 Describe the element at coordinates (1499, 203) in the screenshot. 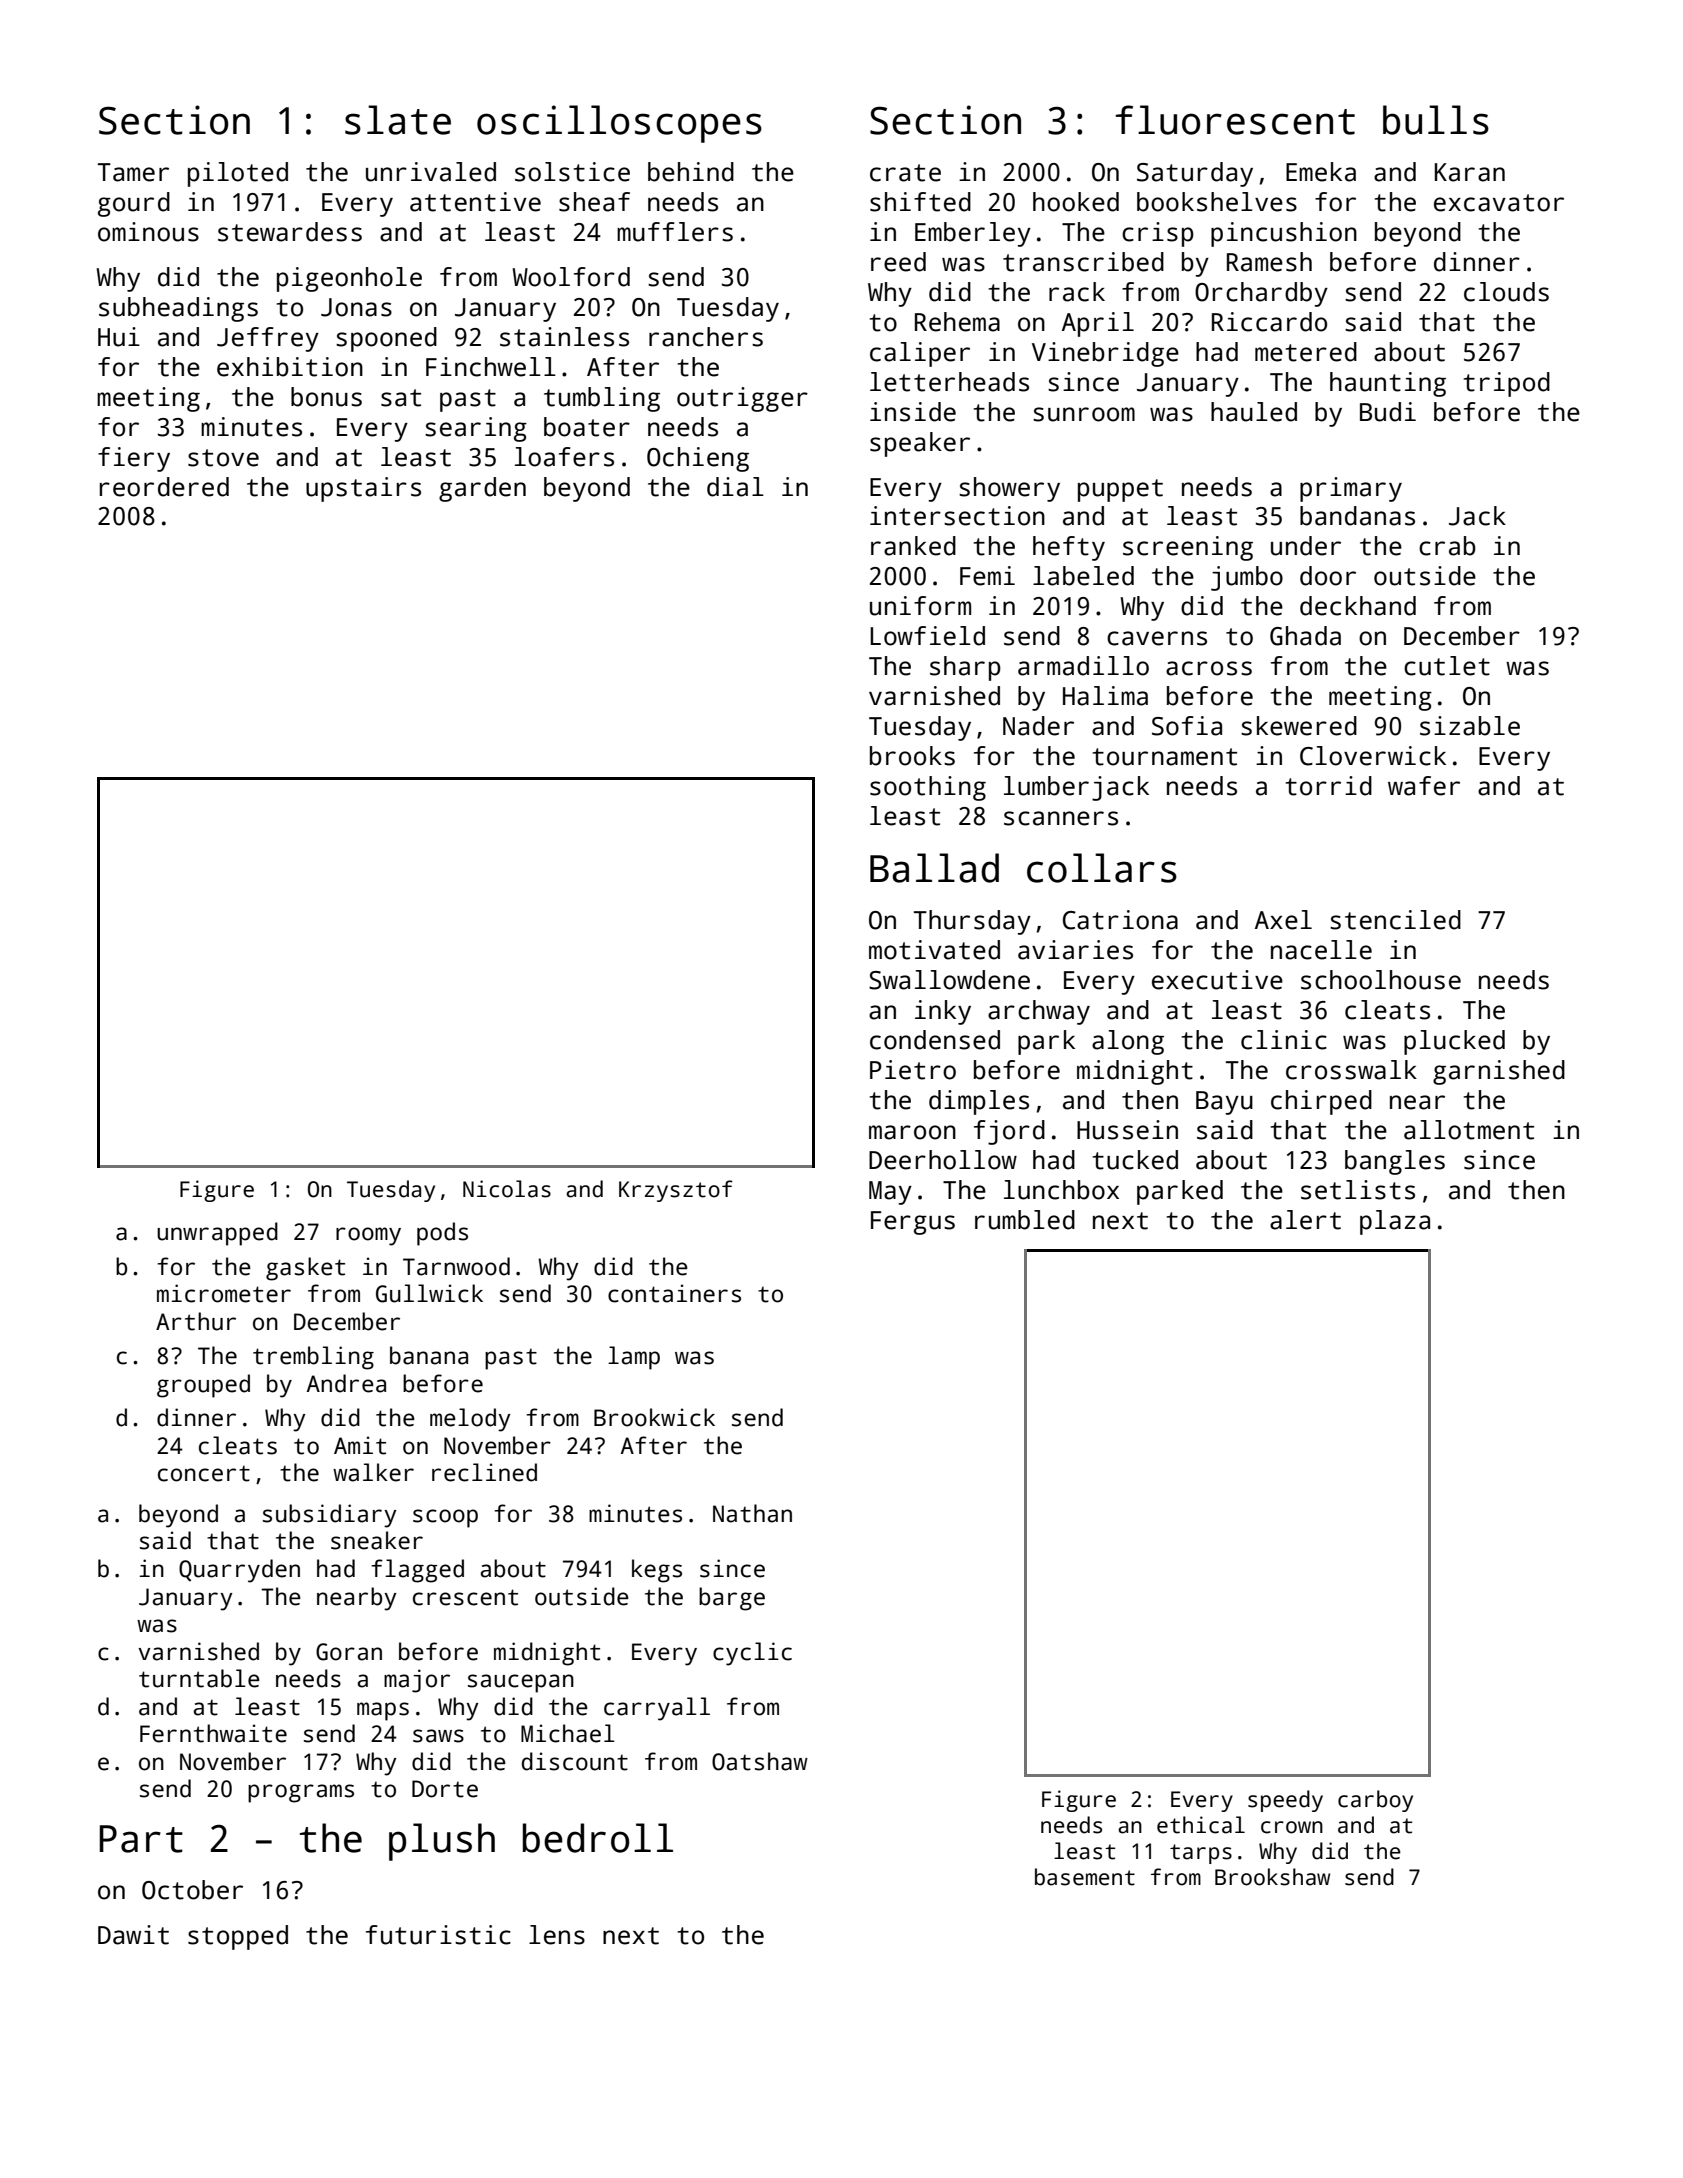

I see `excavator` at that location.
